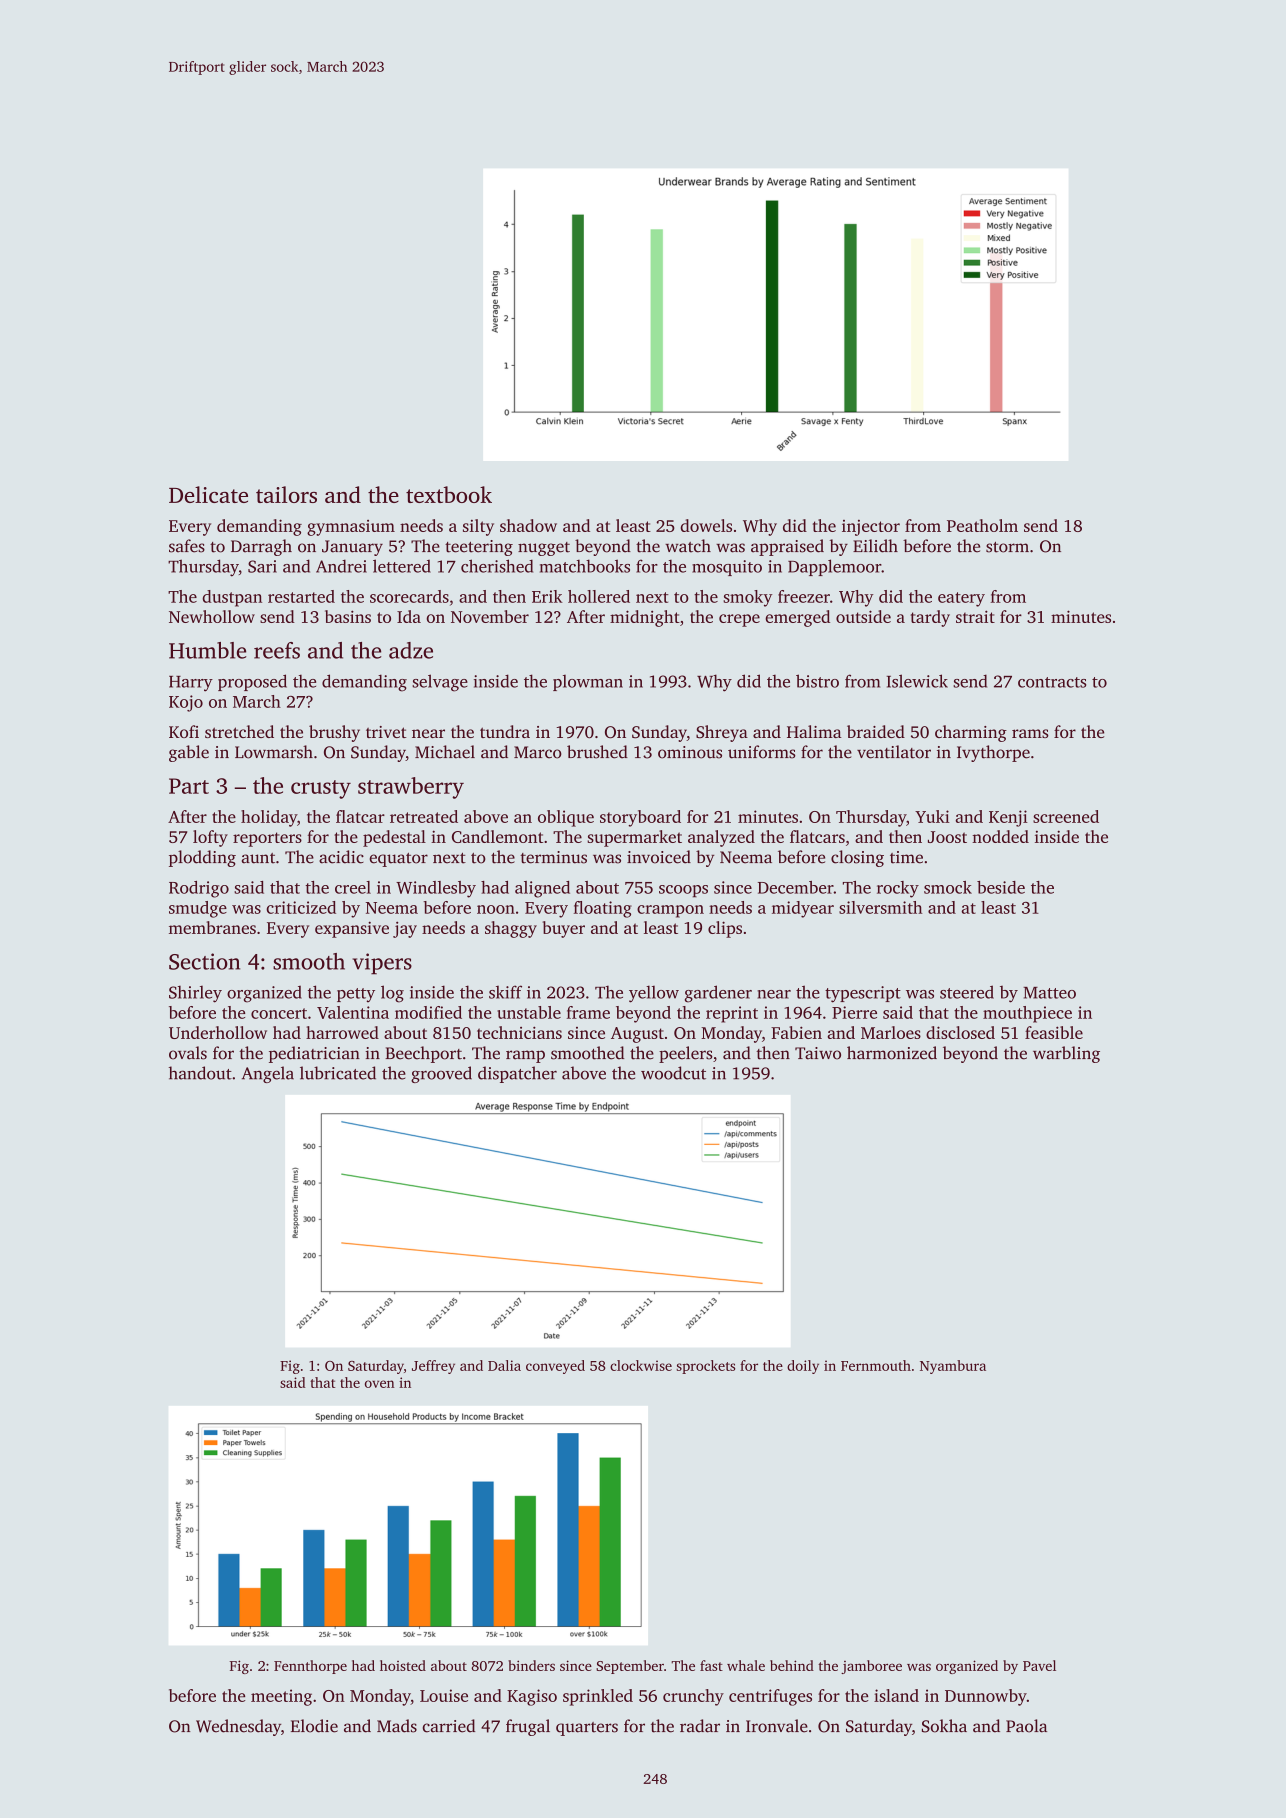 The image size is (1286, 1818). I want to click on storm, so click(1007, 547).
